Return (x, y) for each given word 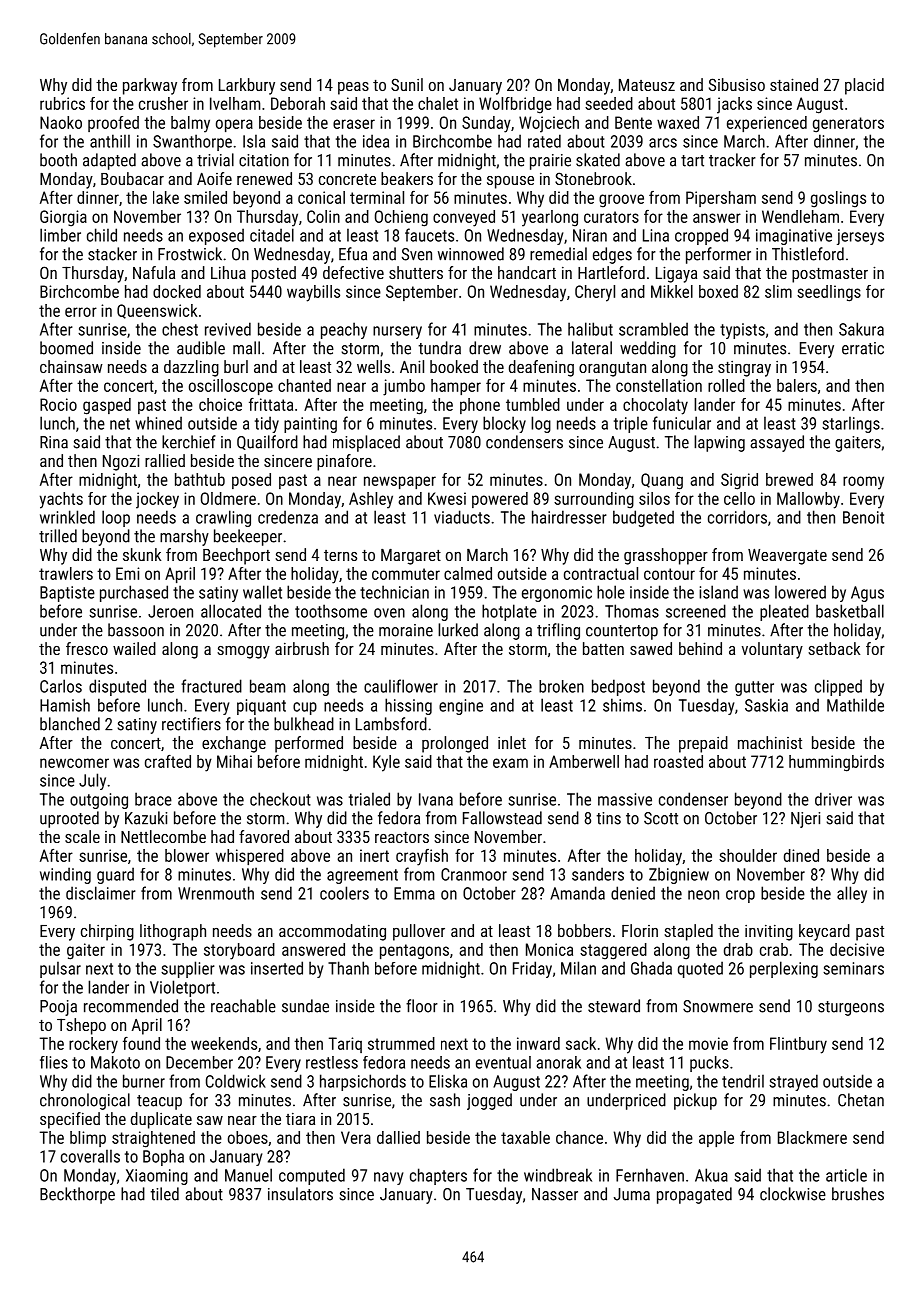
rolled (726, 385)
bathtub (200, 479)
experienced (767, 124)
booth (58, 160)
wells (373, 366)
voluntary (772, 650)
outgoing (99, 801)
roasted (678, 761)
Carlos (61, 686)
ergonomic (557, 594)
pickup (695, 1101)
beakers (407, 178)
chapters (438, 1176)
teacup (159, 1102)
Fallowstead (502, 818)
